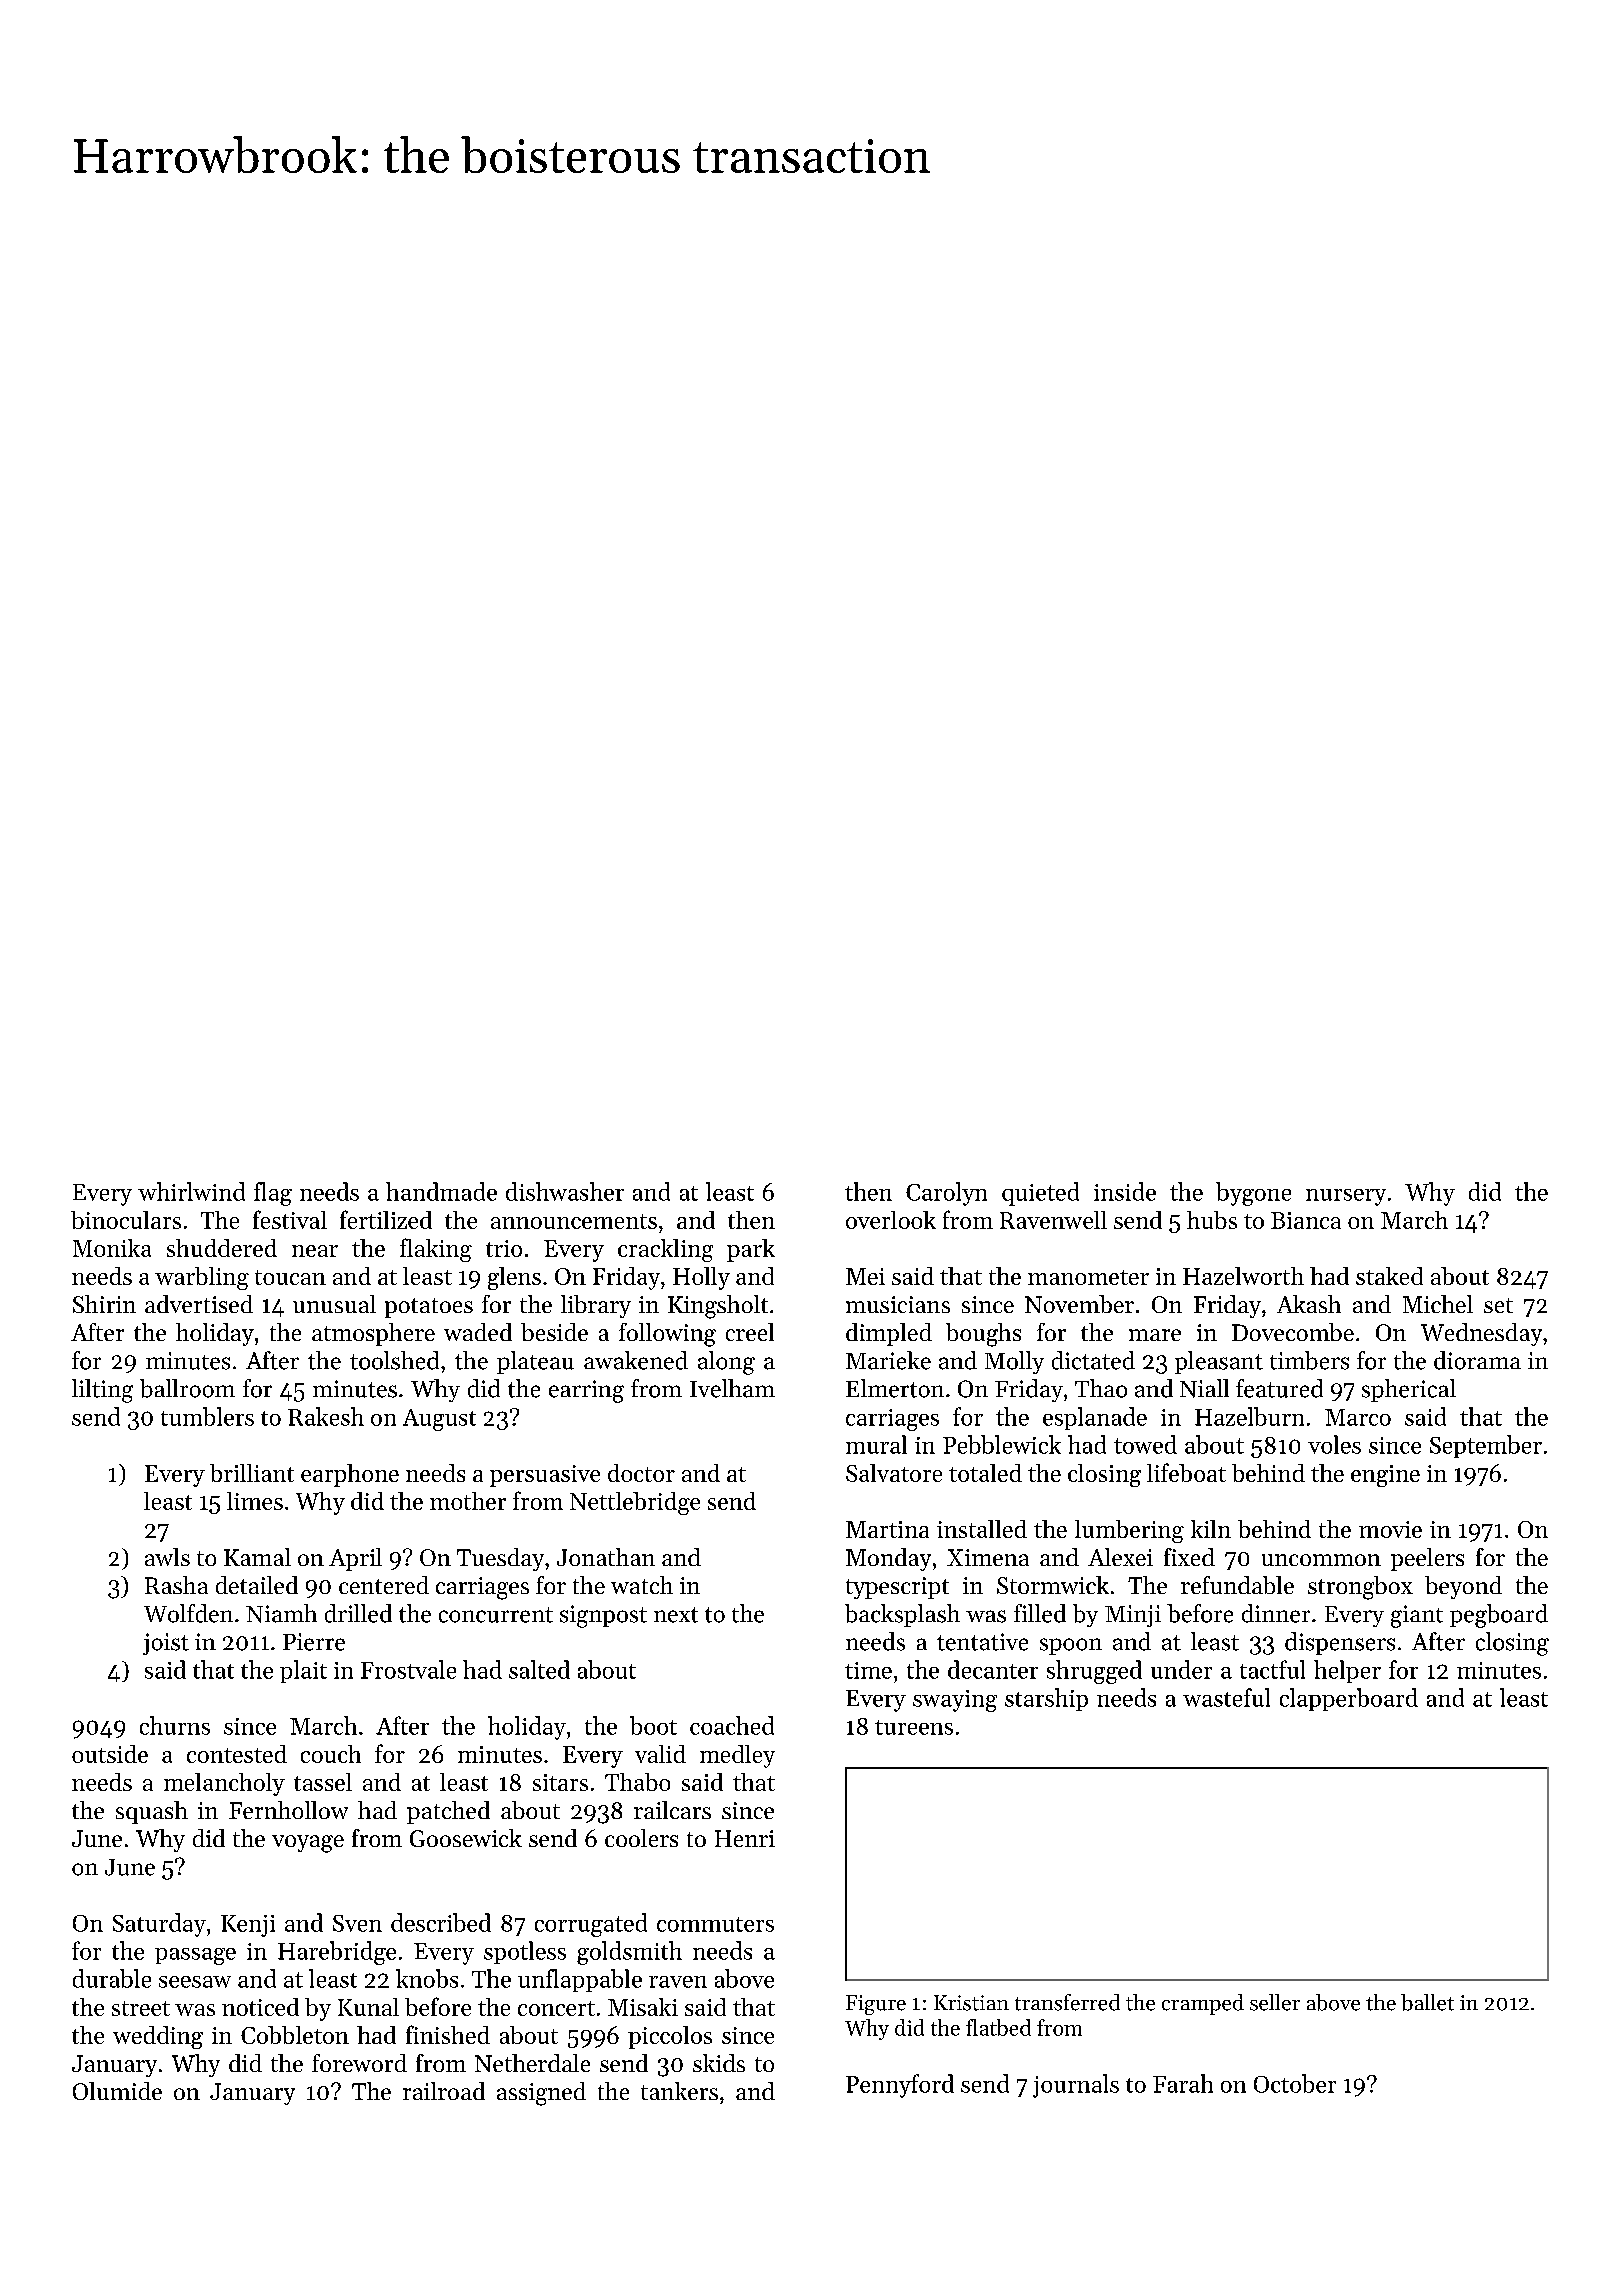 This screenshot has width=1620, height=2292. I want to click on lifeboat, so click(1186, 1472).
